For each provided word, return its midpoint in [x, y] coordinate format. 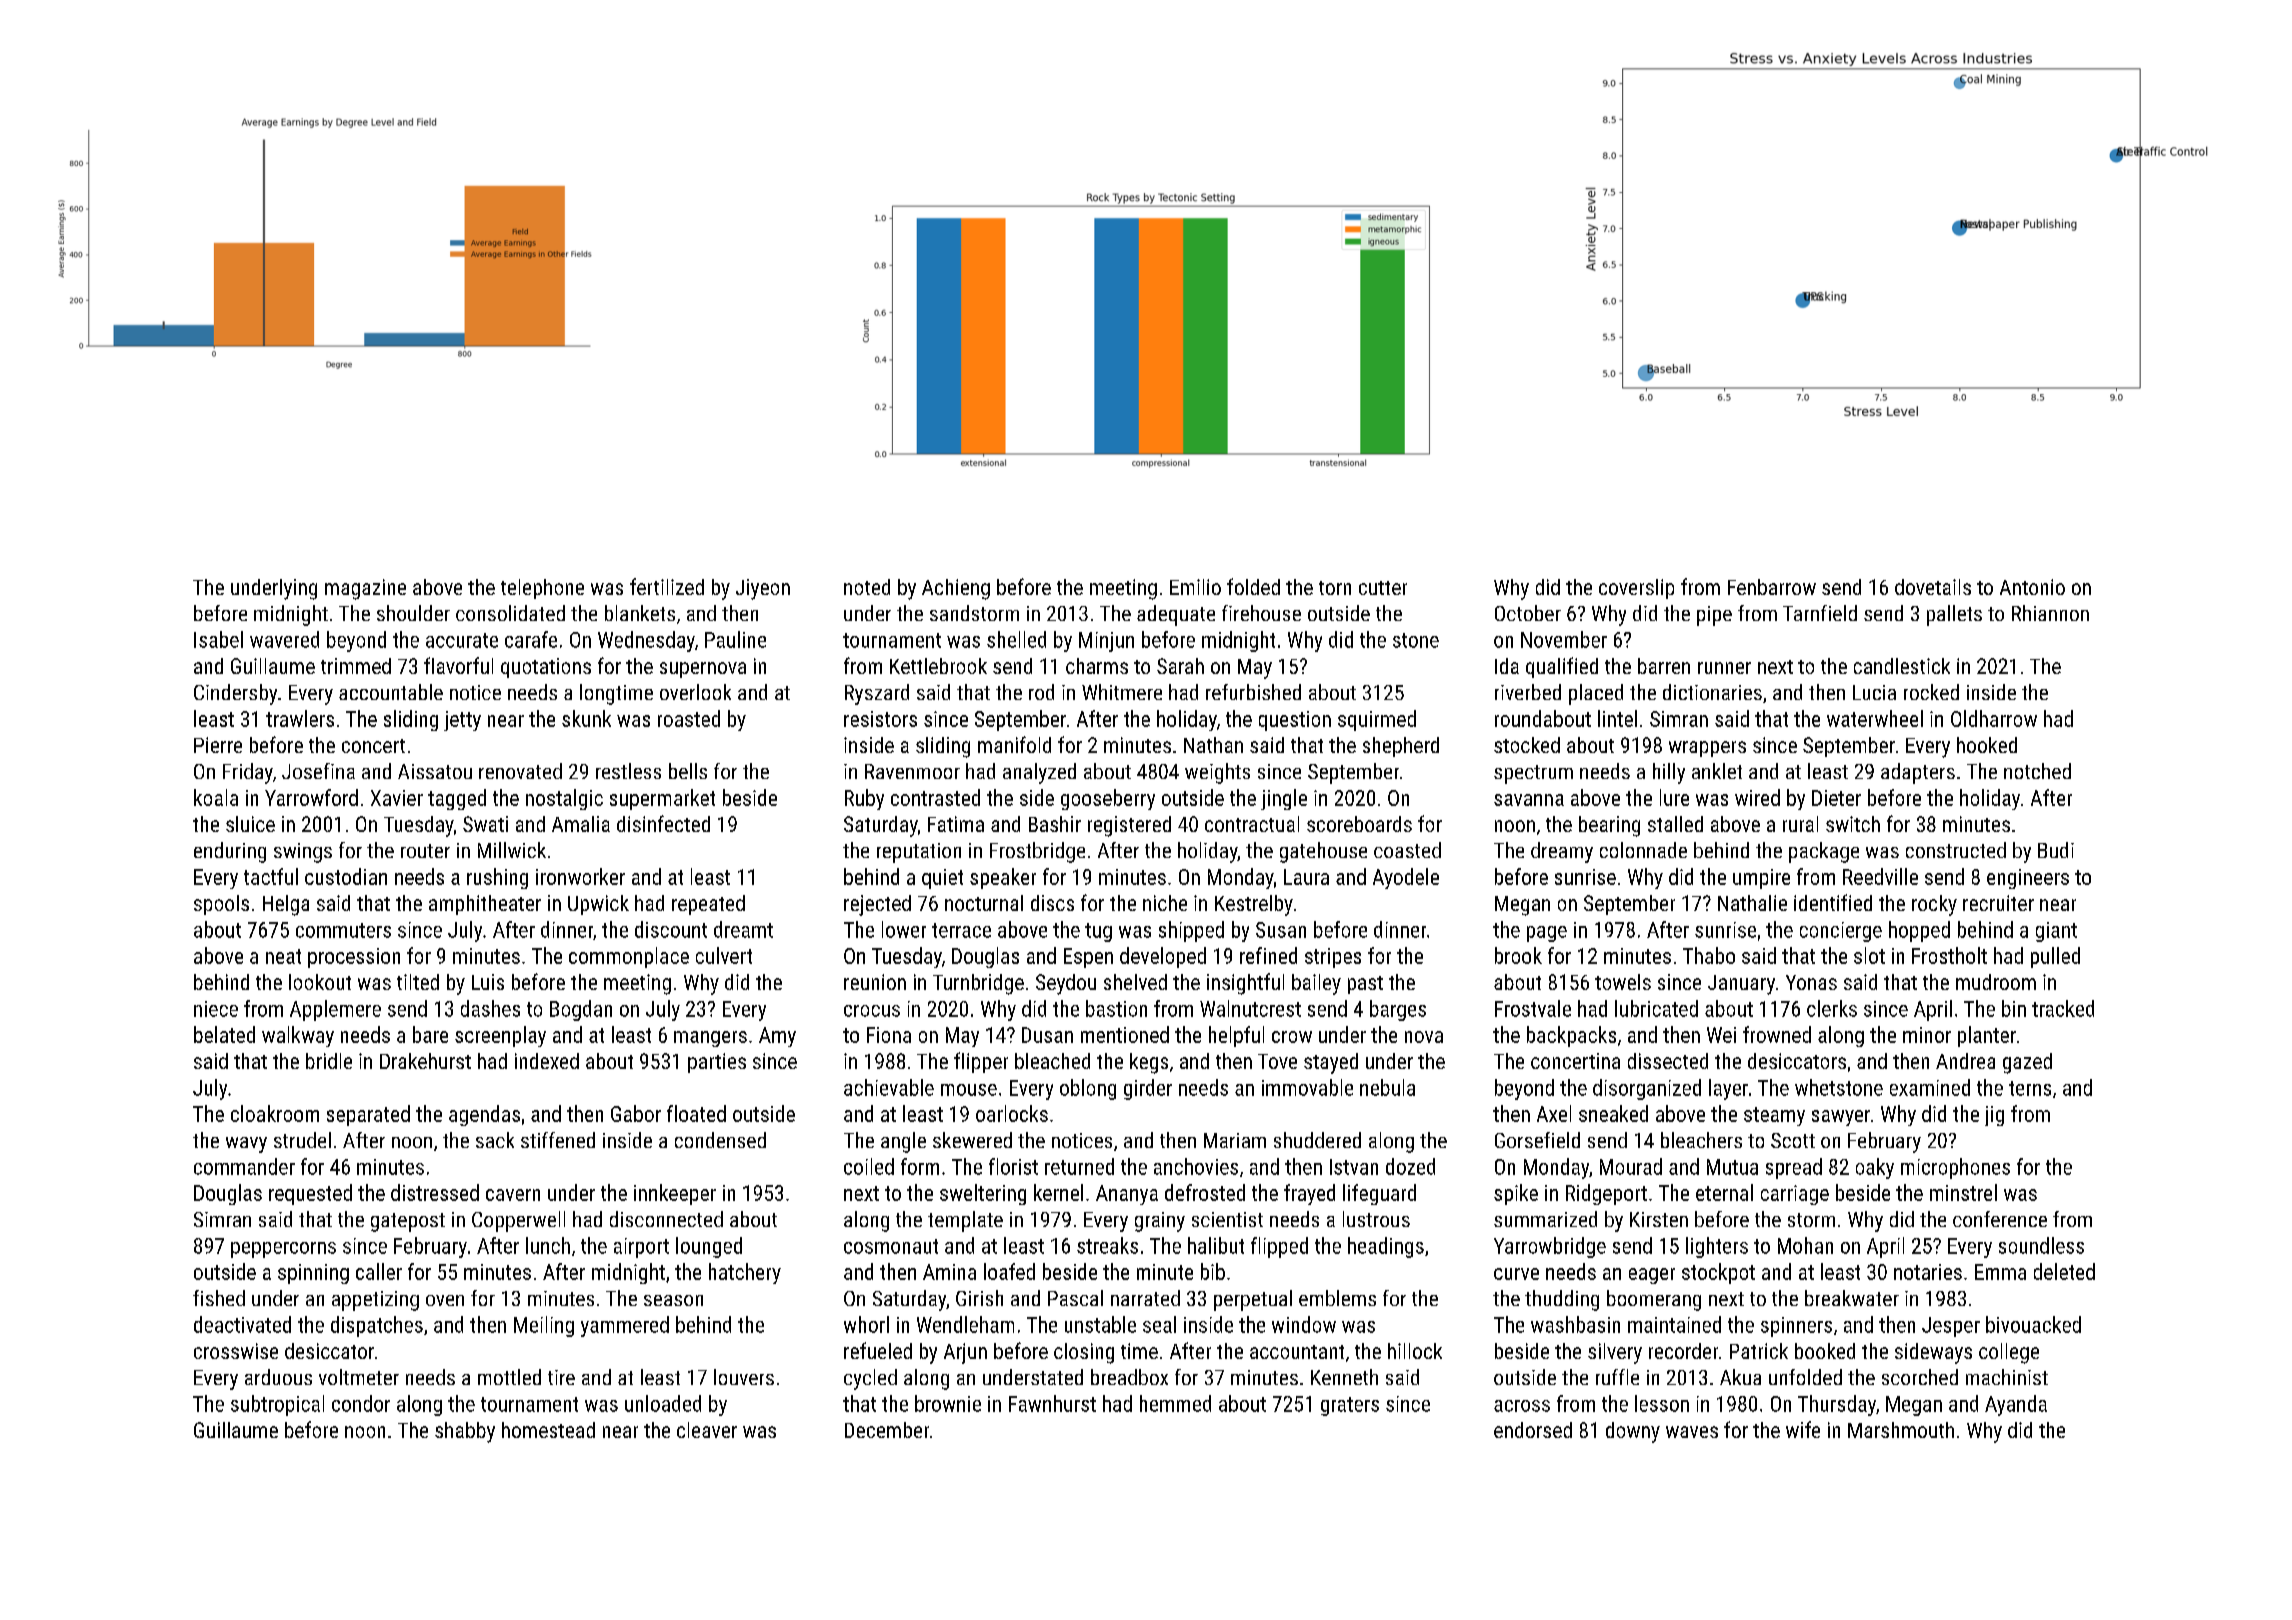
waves [1692, 1432]
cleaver [707, 1430]
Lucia [1874, 692]
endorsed [1533, 1430]
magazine [365, 589]
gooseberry [1108, 799]
